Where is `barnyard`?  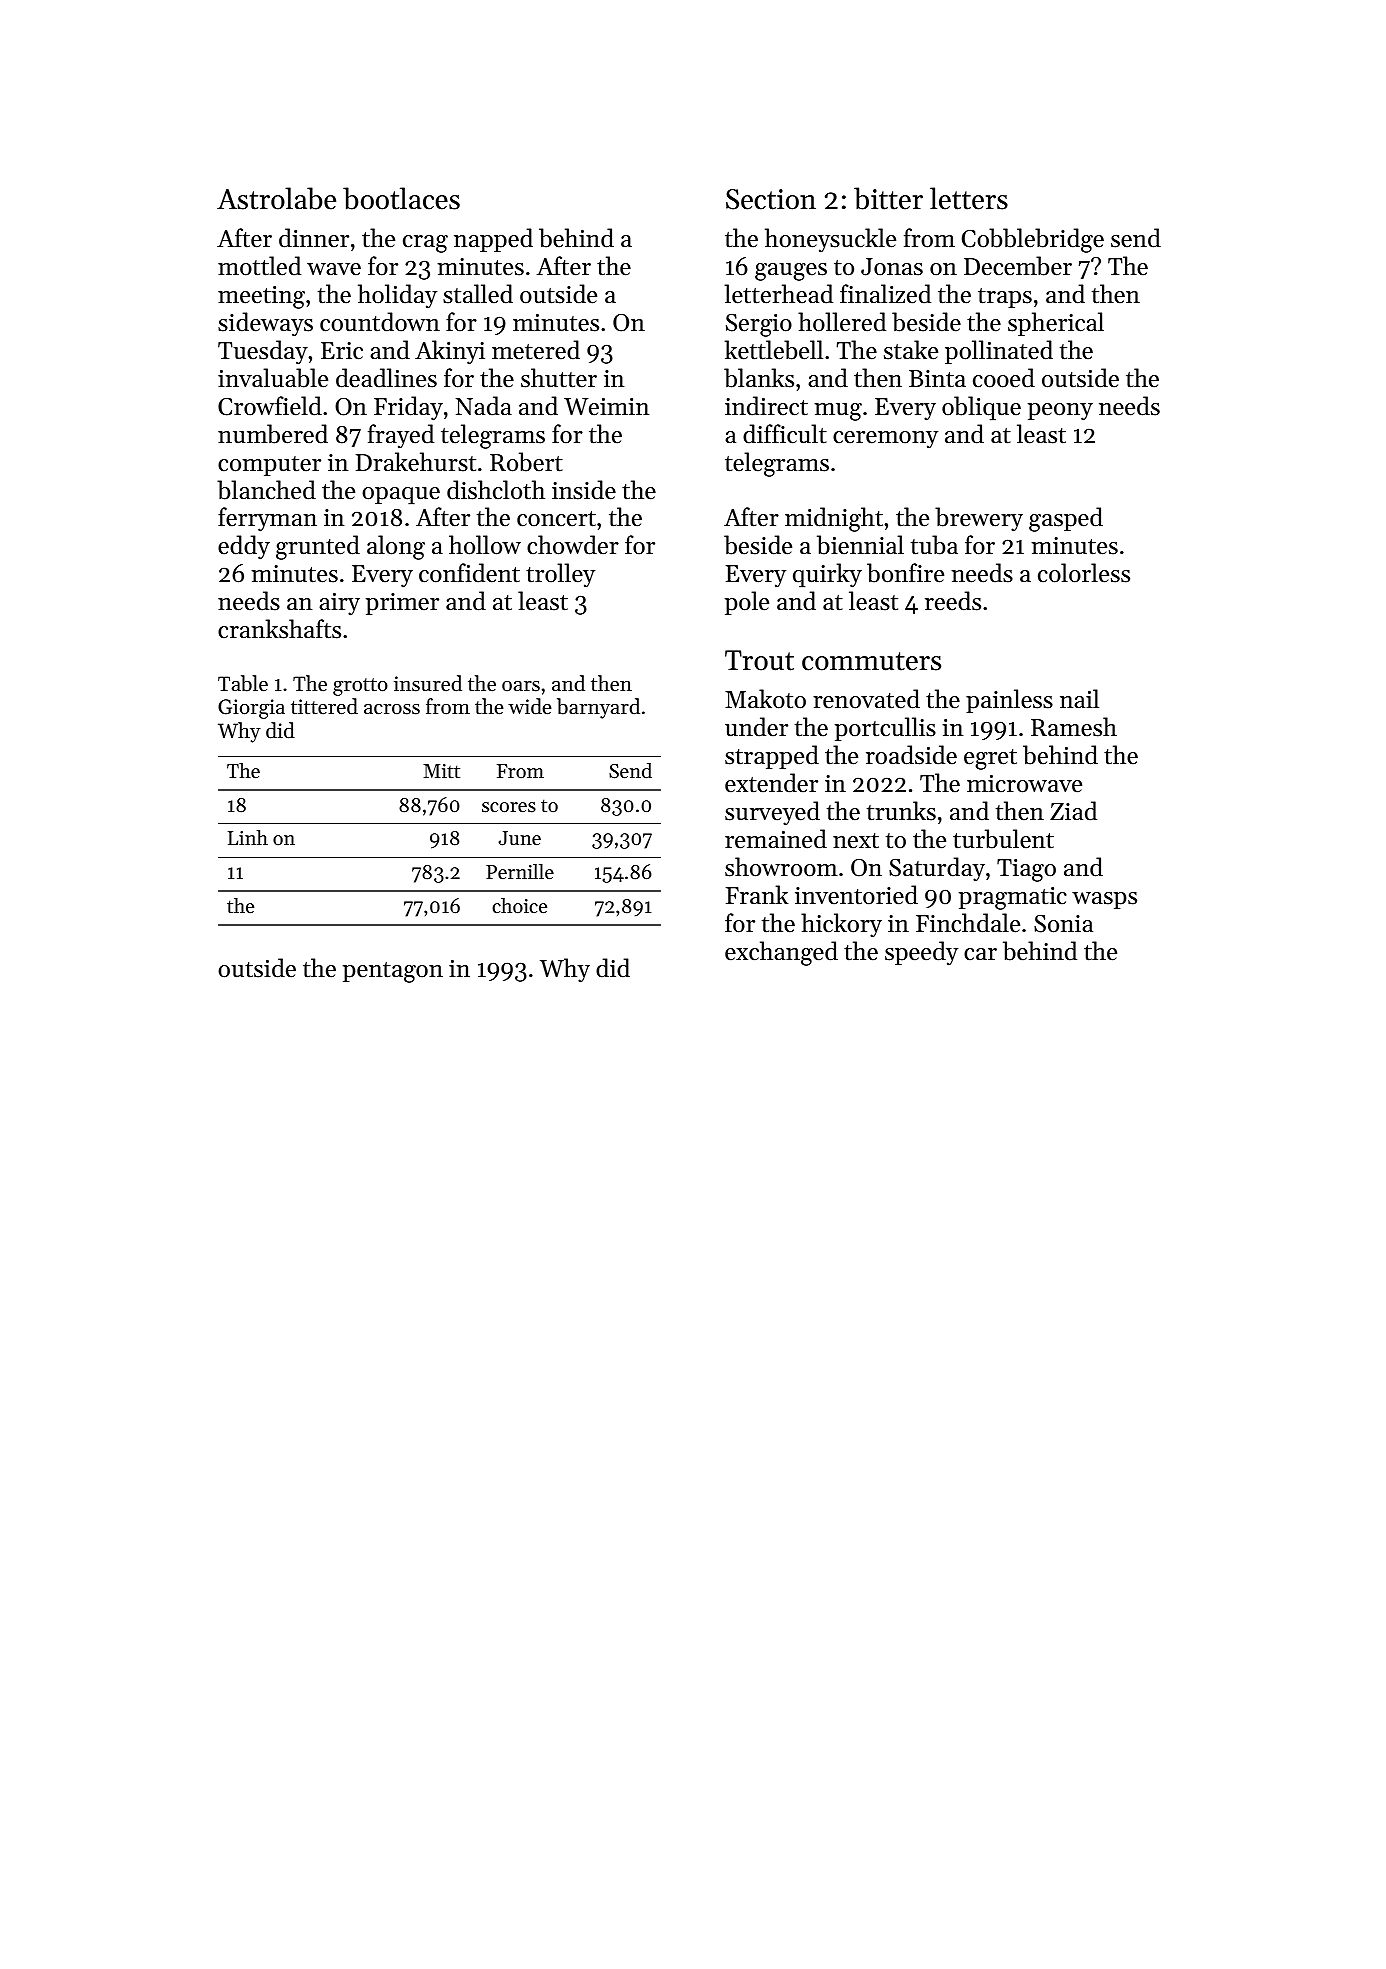
barnyard is located at coordinates (598, 708).
